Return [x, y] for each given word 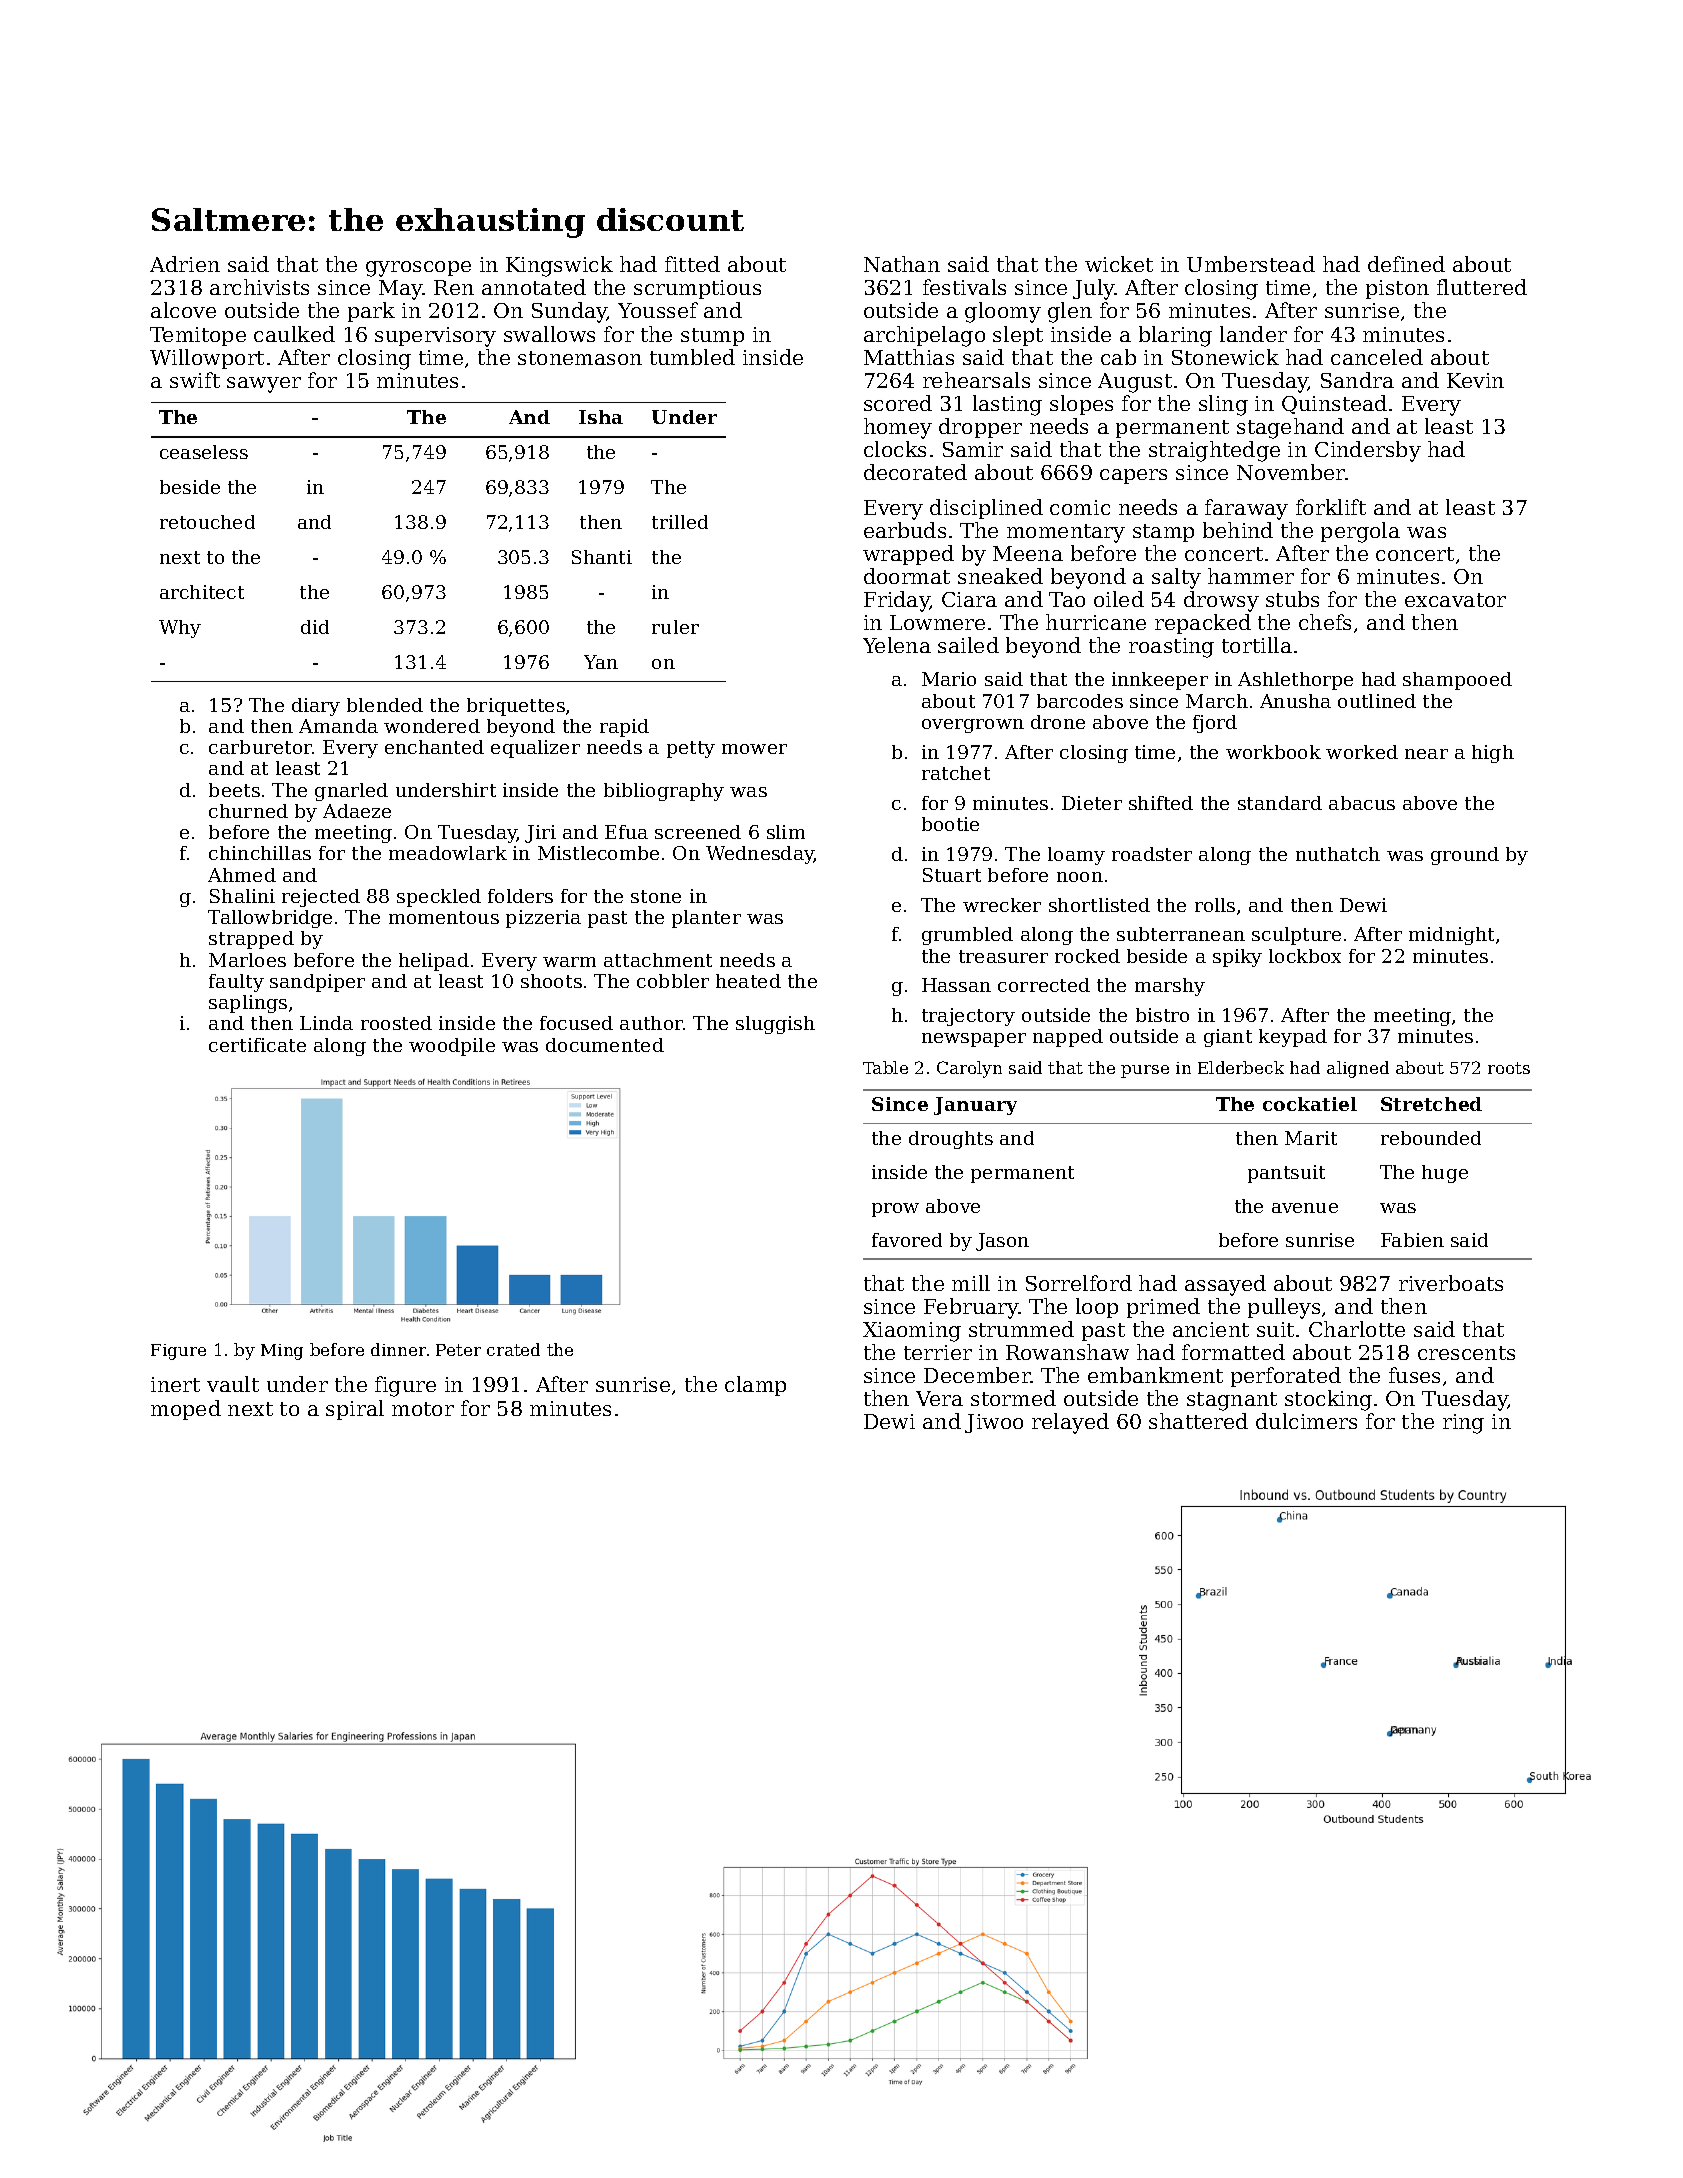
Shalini [242, 896]
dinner [398, 1349]
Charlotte [1357, 1329]
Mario [949, 679]
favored [907, 1240]
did [315, 627]
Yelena [897, 645]
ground [1465, 856]
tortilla [1257, 645]
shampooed [1457, 681]
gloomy [1003, 312]
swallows [549, 334]
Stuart [952, 875]
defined [1406, 264]
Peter [458, 1350]
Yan [601, 662]
